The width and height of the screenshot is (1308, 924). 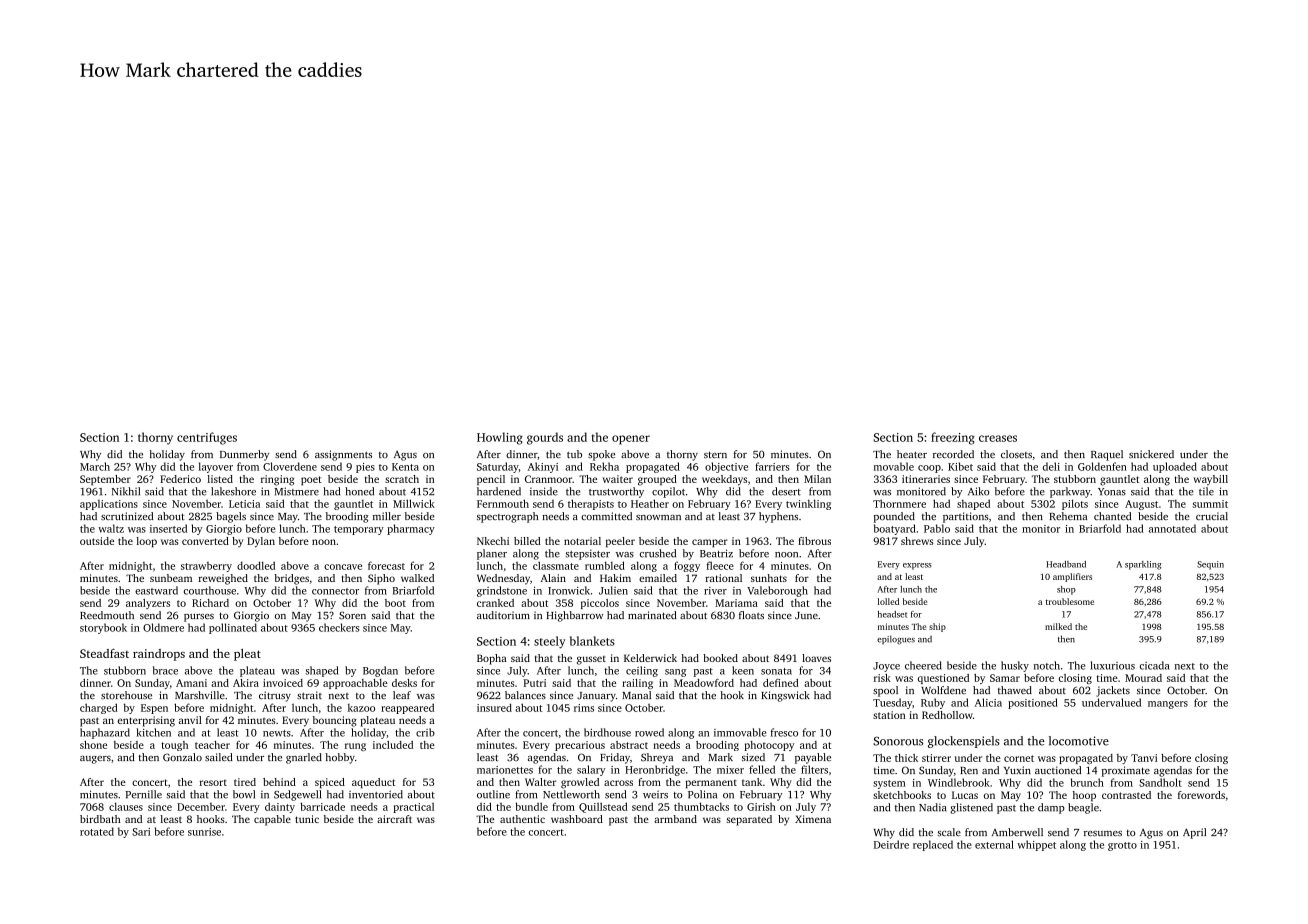 What do you see at coordinates (352, 615) in the screenshot?
I see `Soren` at bounding box center [352, 615].
